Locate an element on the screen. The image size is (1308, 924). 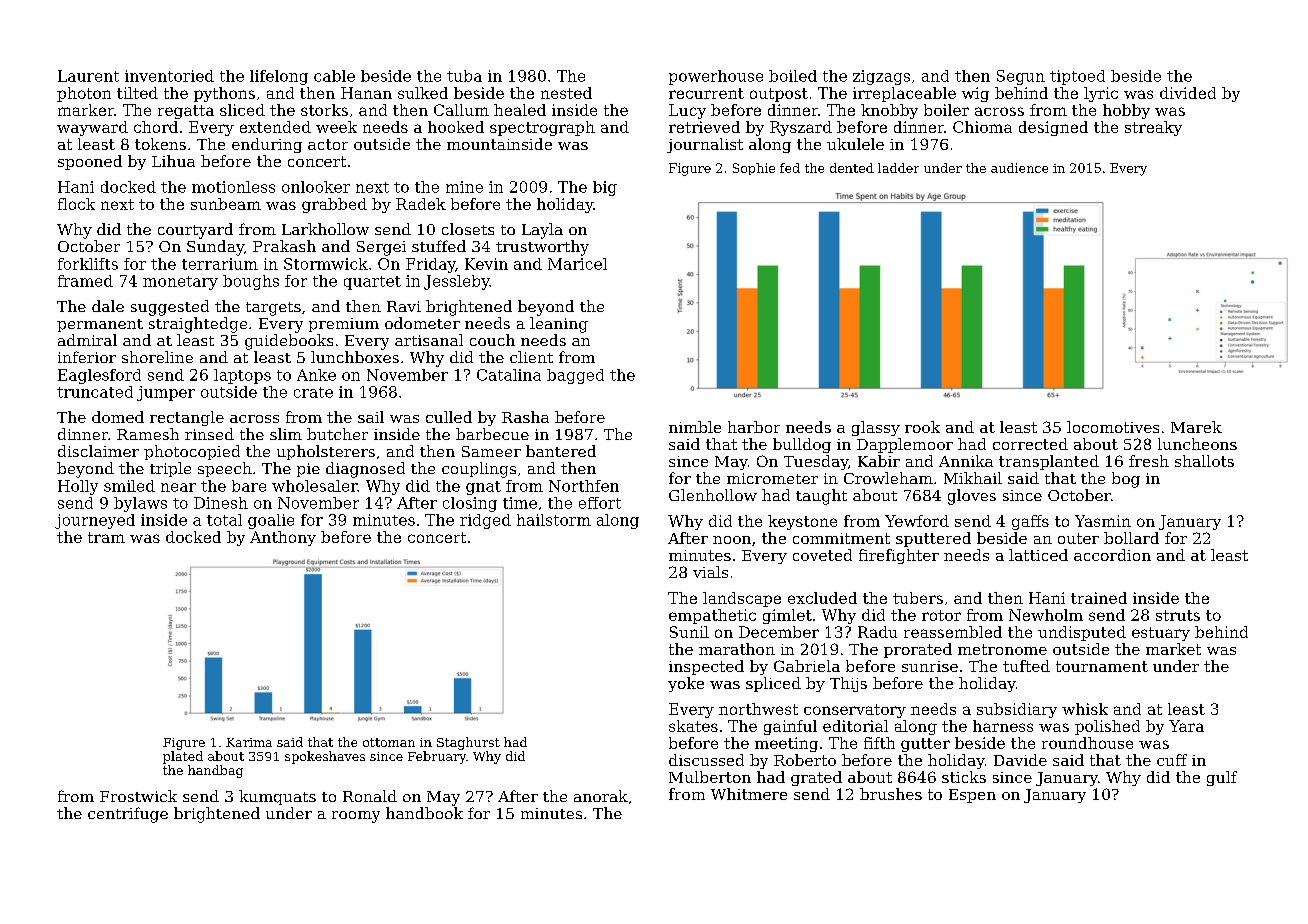
audience is located at coordinates (1019, 168).
